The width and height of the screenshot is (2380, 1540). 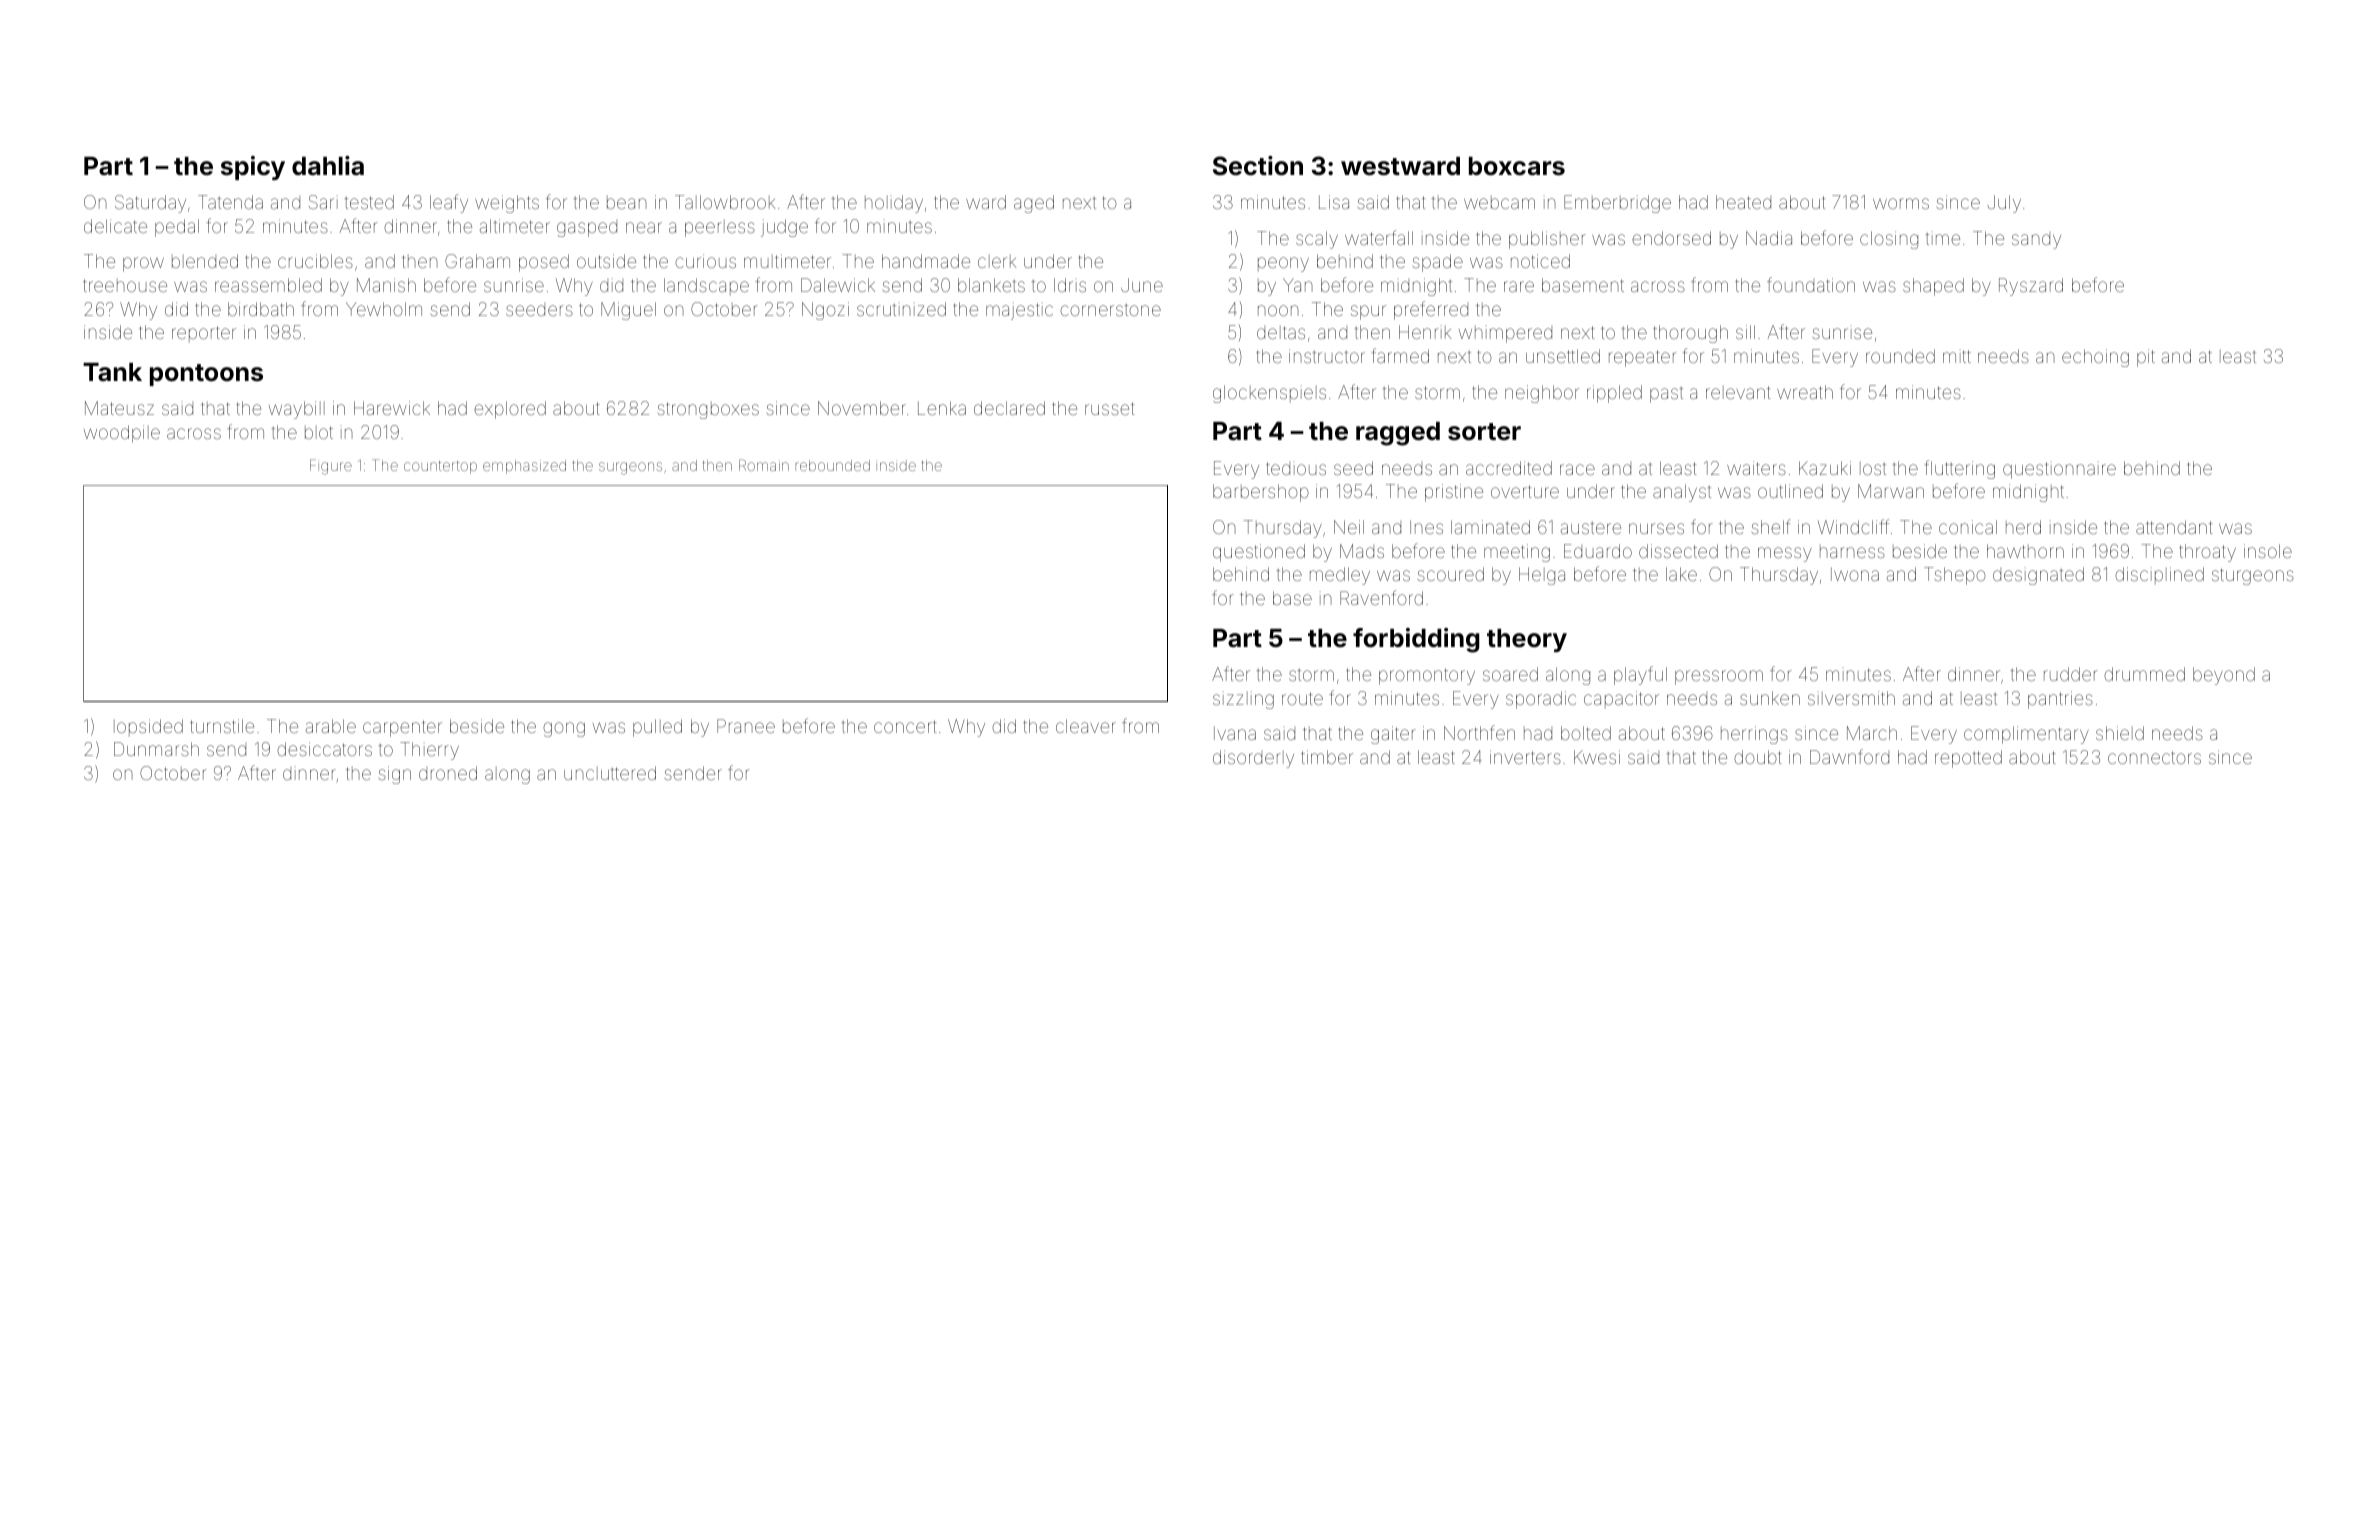 I want to click on gong, so click(x=564, y=729).
